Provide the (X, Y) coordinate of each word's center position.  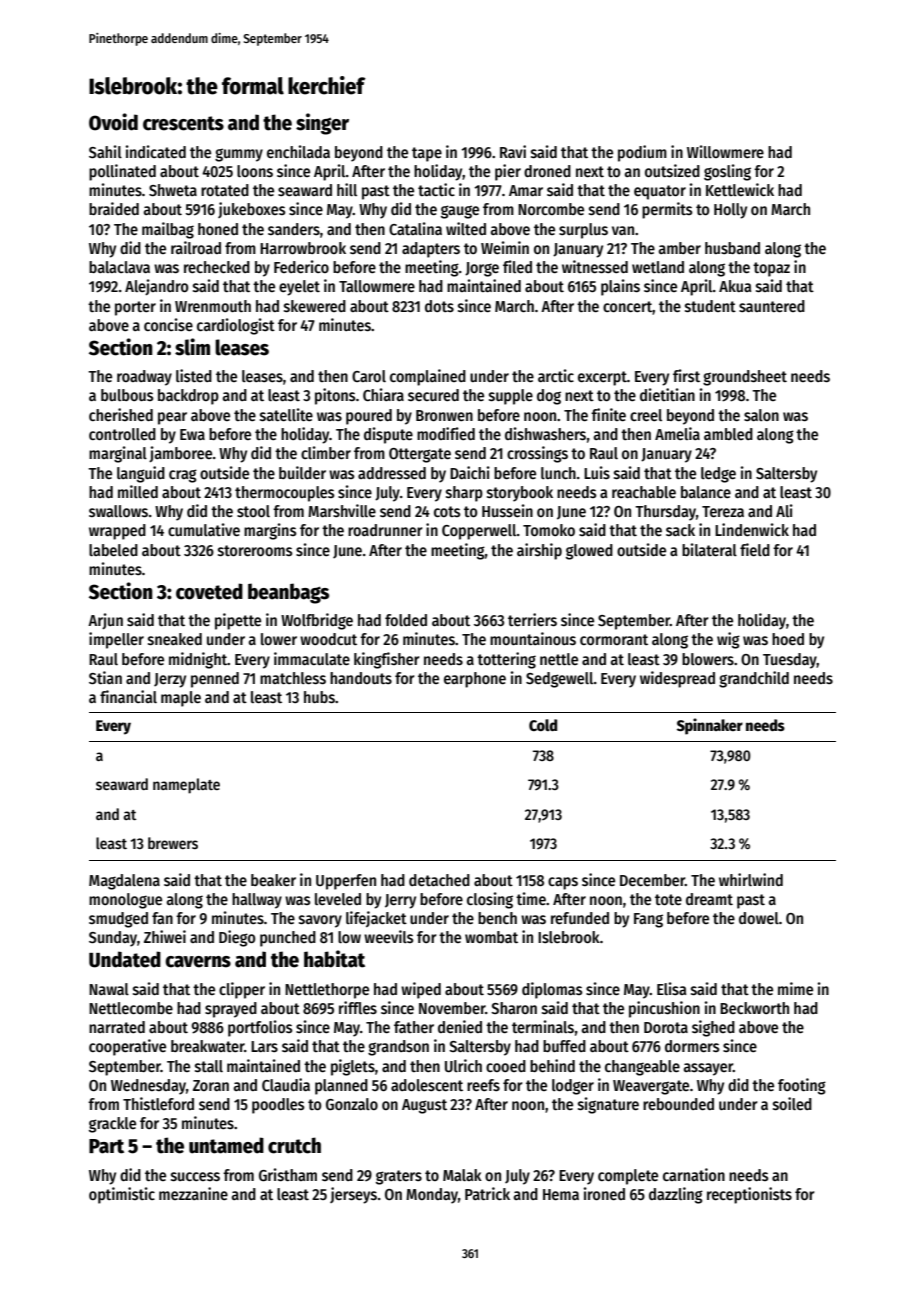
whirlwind (751, 879)
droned (547, 171)
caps (563, 883)
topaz (771, 269)
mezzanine (193, 1193)
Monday (432, 1196)
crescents (183, 123)
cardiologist (236, 326)
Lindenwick (752, 529)
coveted (209, 591)
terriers (532, 620)
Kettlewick (740, 189)
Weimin (505, 247)
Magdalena (124, 882)
